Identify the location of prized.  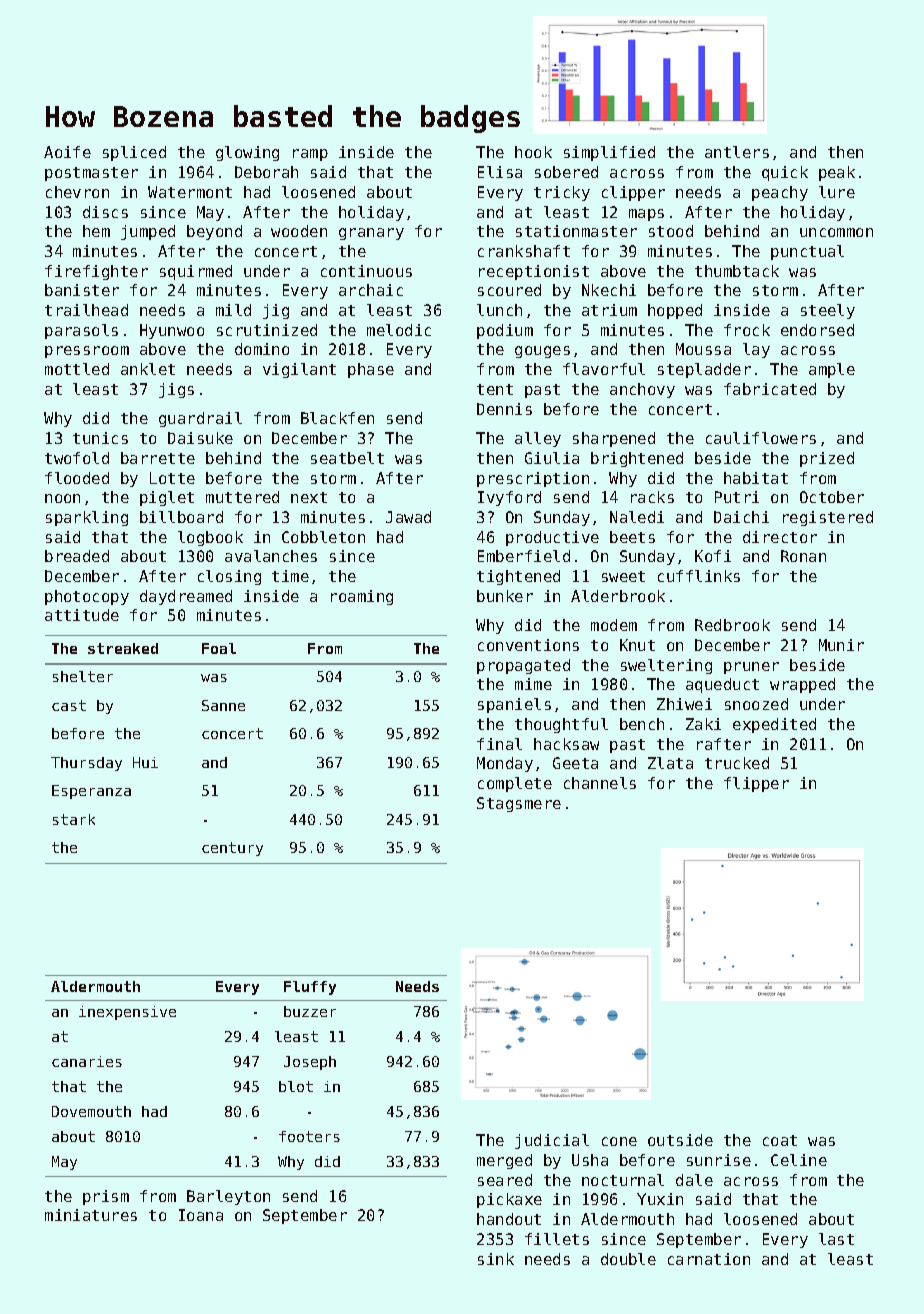
(827, 459).
